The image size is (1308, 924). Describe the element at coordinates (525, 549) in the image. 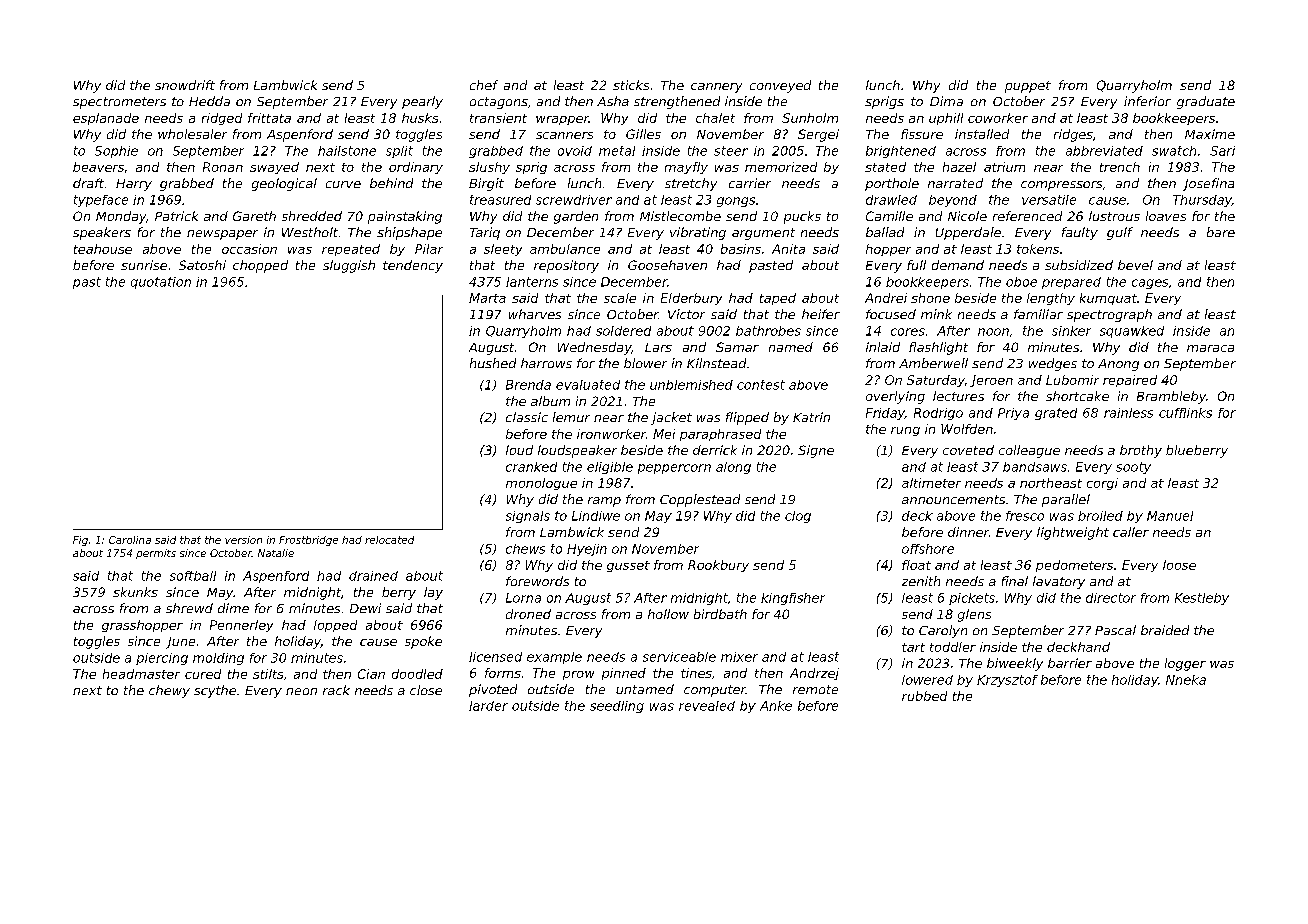

I see `chews` at that location.
